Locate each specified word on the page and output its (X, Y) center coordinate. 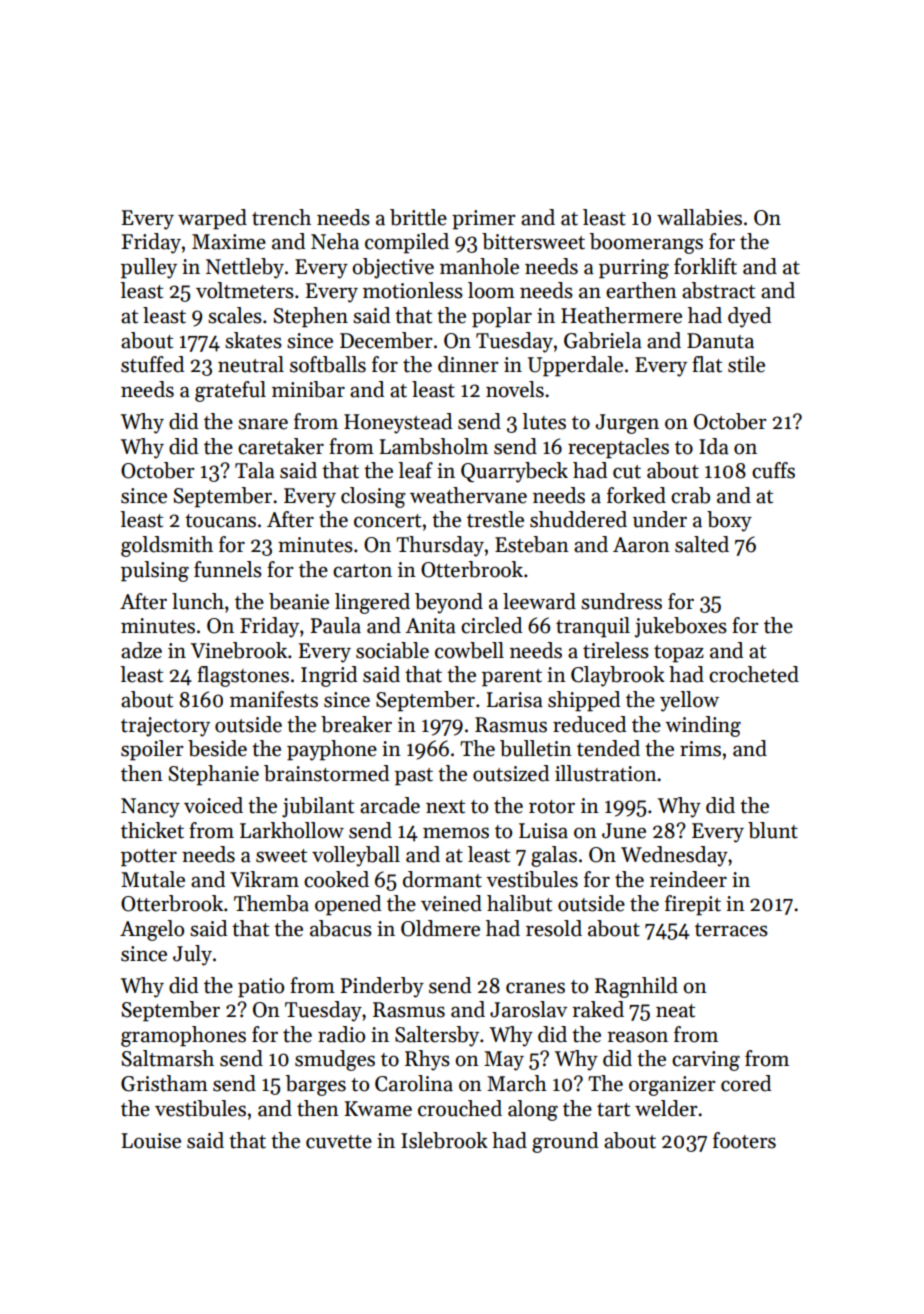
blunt (773, 830)
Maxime (229, 242)
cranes (535, 988)
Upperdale (575, 366)
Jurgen (627, 424)
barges (315, 1085)
